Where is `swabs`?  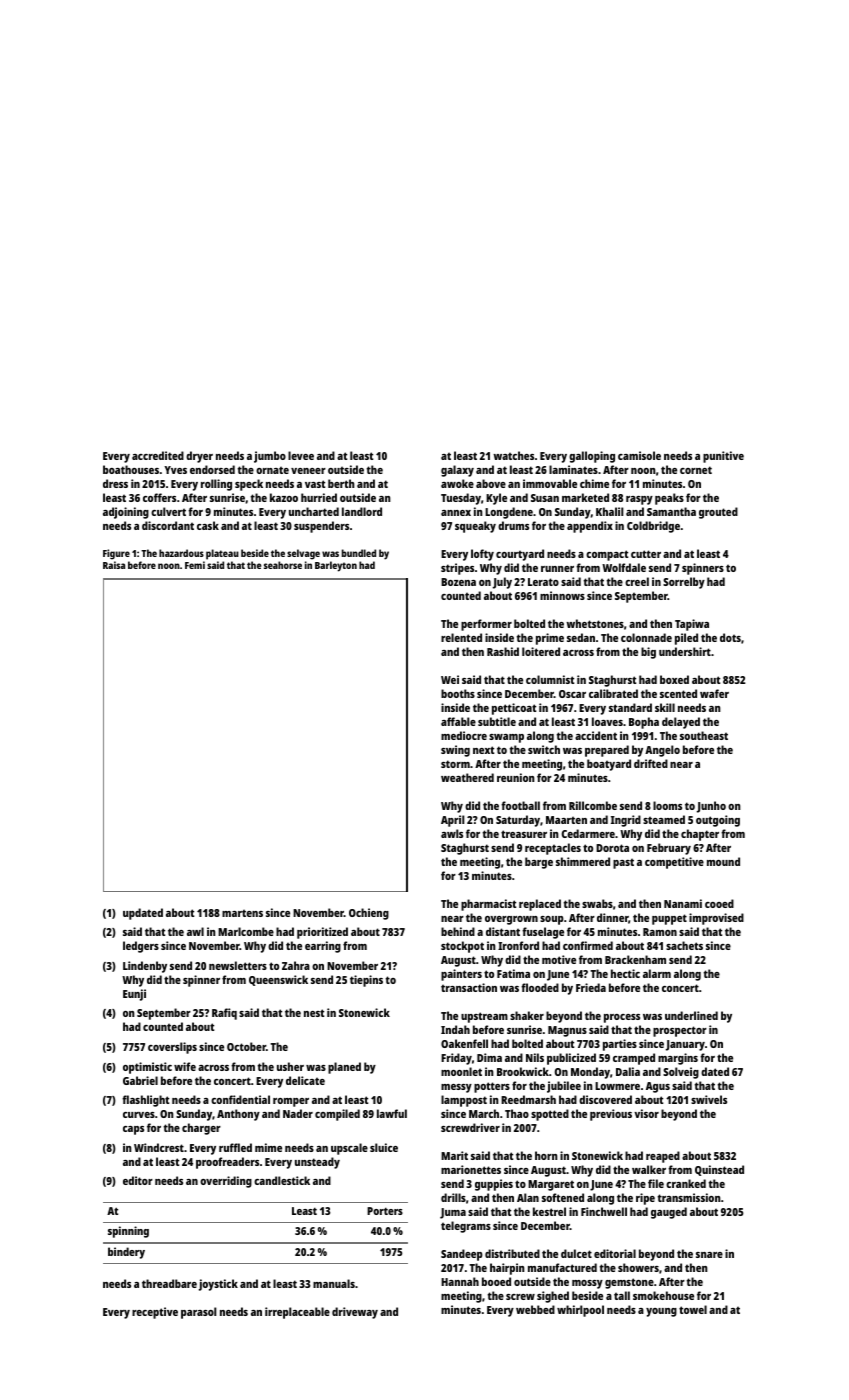
swabs is located at coordinates (597, 903).
